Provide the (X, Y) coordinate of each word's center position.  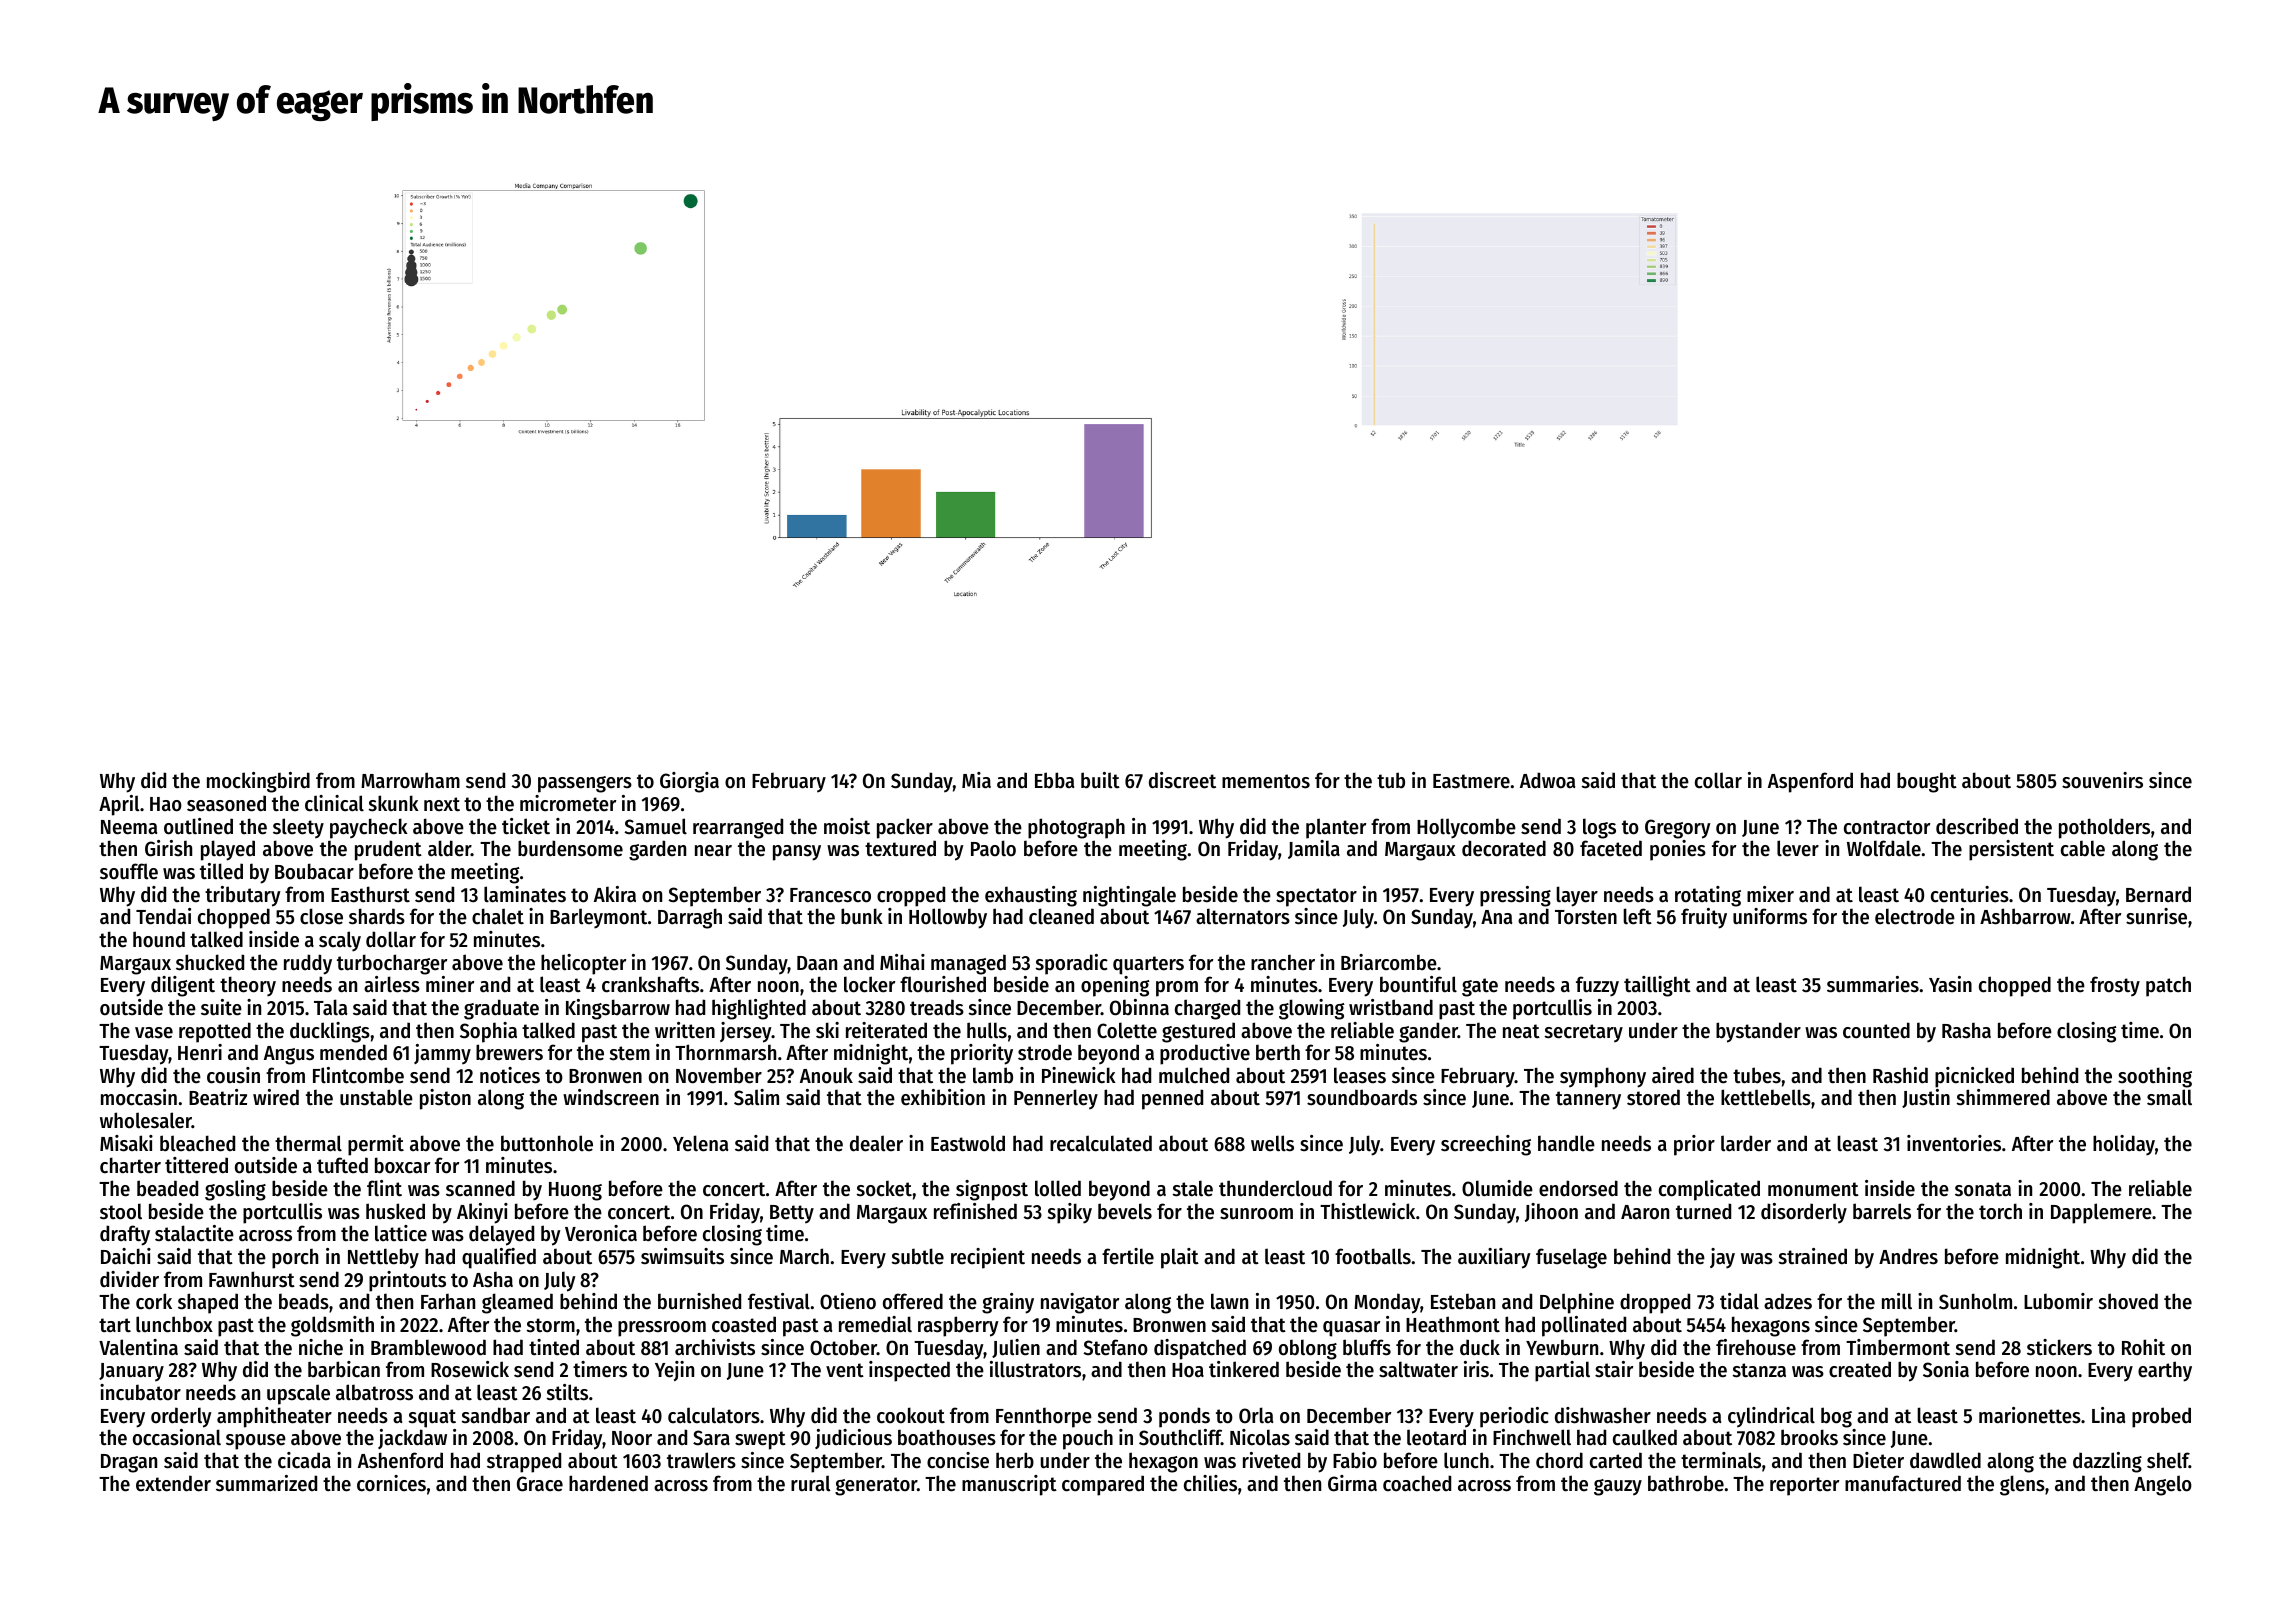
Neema (129, 827)
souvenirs (2102, 780)
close (321, 916)
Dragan (129, 1463)
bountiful (1418, 984)
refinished (975, 1211)
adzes (1788, 1301)
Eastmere (1471, 781)
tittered (196, 1165)
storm (551, 1325)
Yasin (1950, 984)
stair (1614, 1369)
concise (958, 1460)
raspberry (958, 1326)
